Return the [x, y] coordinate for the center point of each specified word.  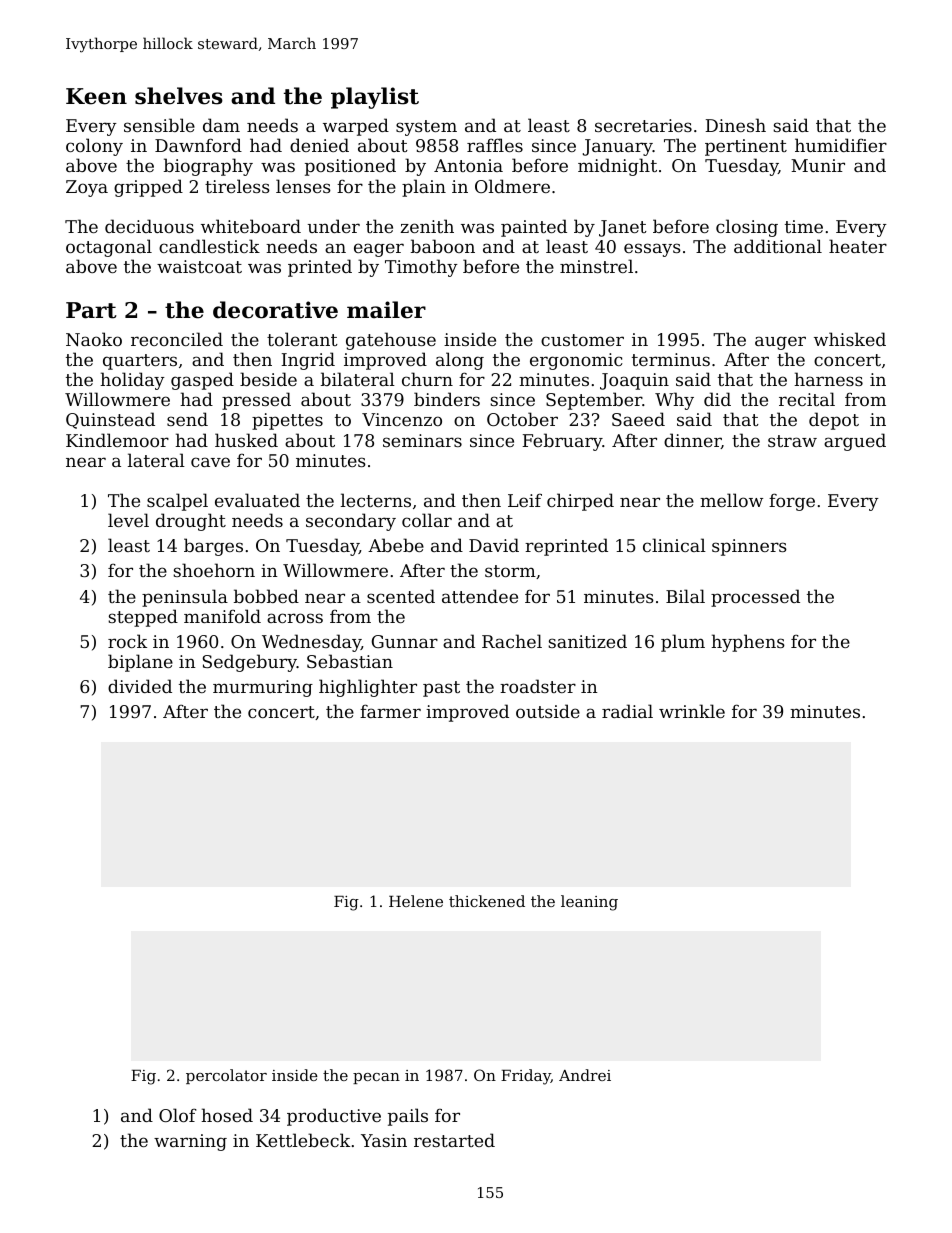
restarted [454, 1140]
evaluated [257, 500]
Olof [178, 1115]
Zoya [87, 188]
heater [858, 246]
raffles [495, 145]
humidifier [841, 145]
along [460, 361]
